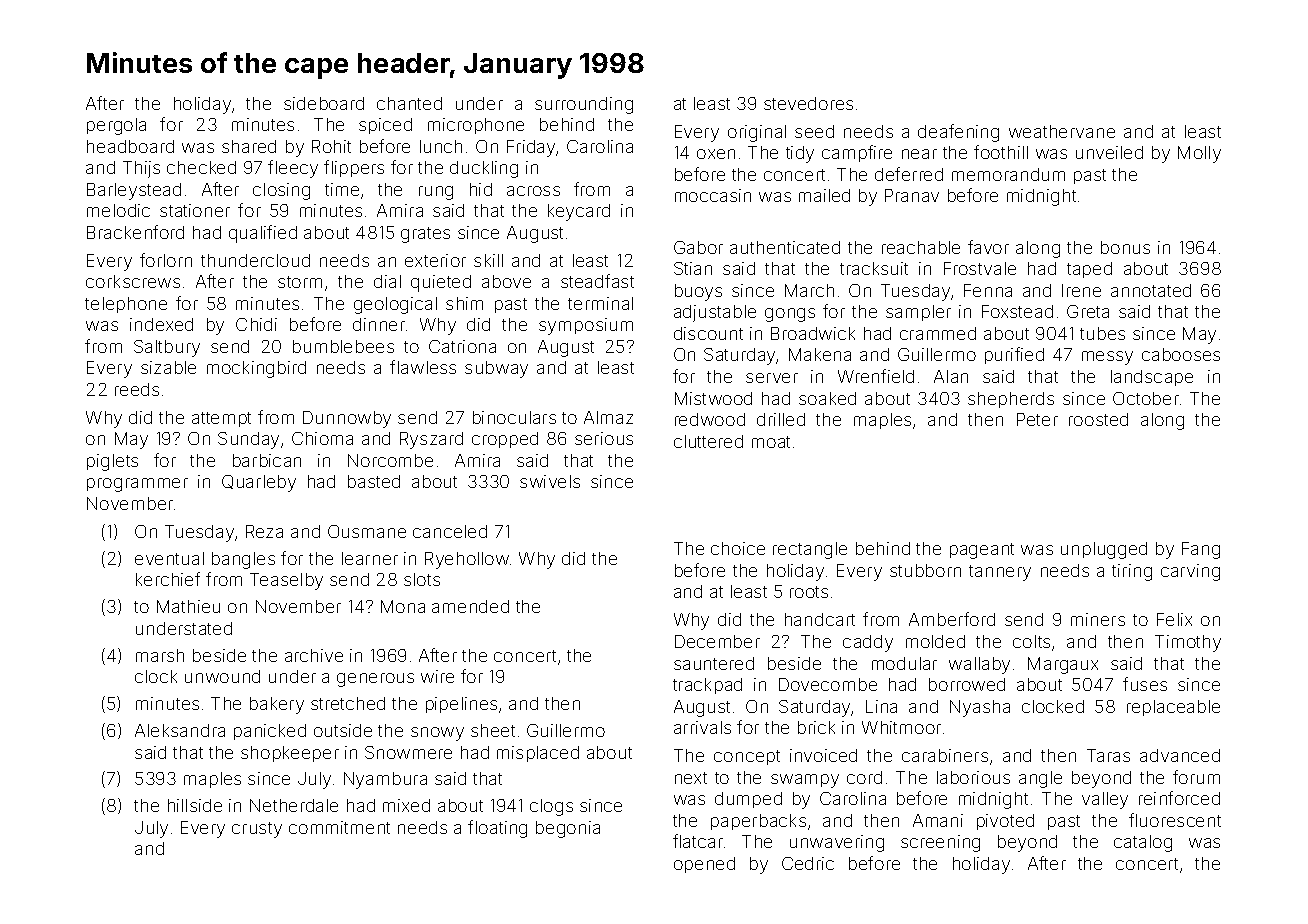 This document has height=924, width=1308. I want to click on microphone, so click(476, 126).
